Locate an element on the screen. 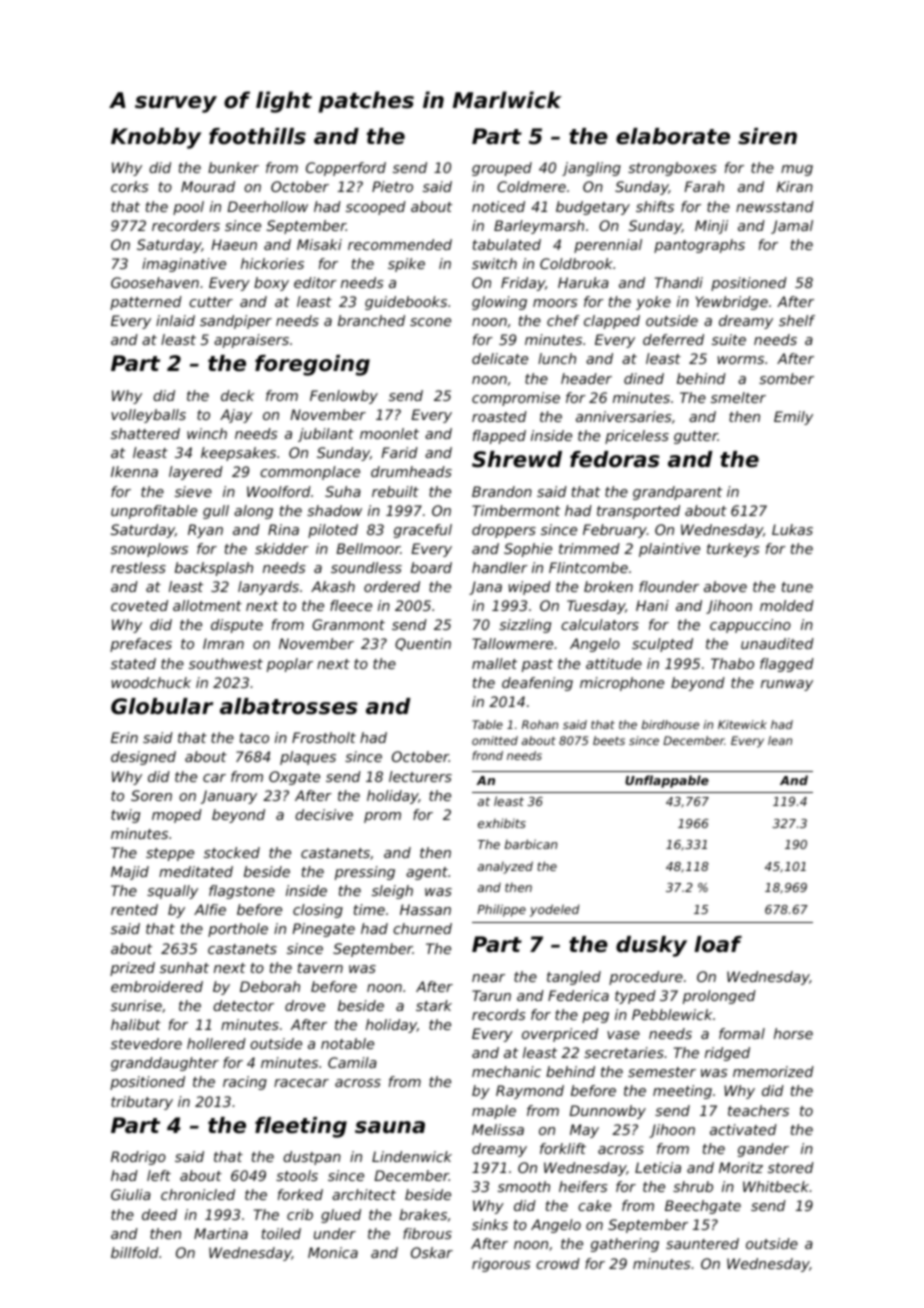  Martina is located at coordinates (221, 1233).
